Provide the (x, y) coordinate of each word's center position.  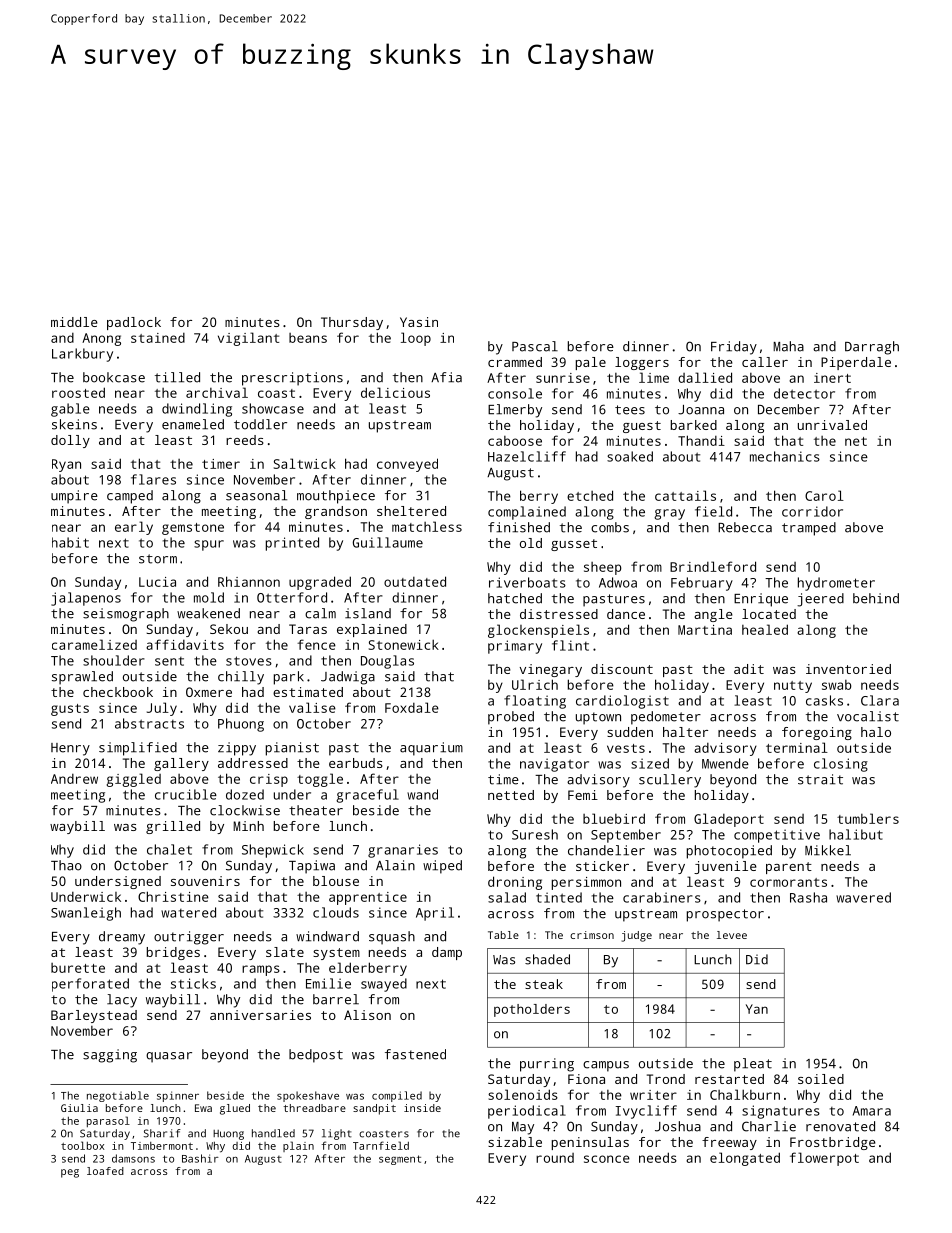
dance (626, 614)
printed (292, 544)
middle (74, 322)
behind (876, 598)
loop (416, 339)
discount (622, 669)
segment (400, 1160)
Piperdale (856, 363)
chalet (169, 849)
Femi (583, 795)
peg (70, 1173)
